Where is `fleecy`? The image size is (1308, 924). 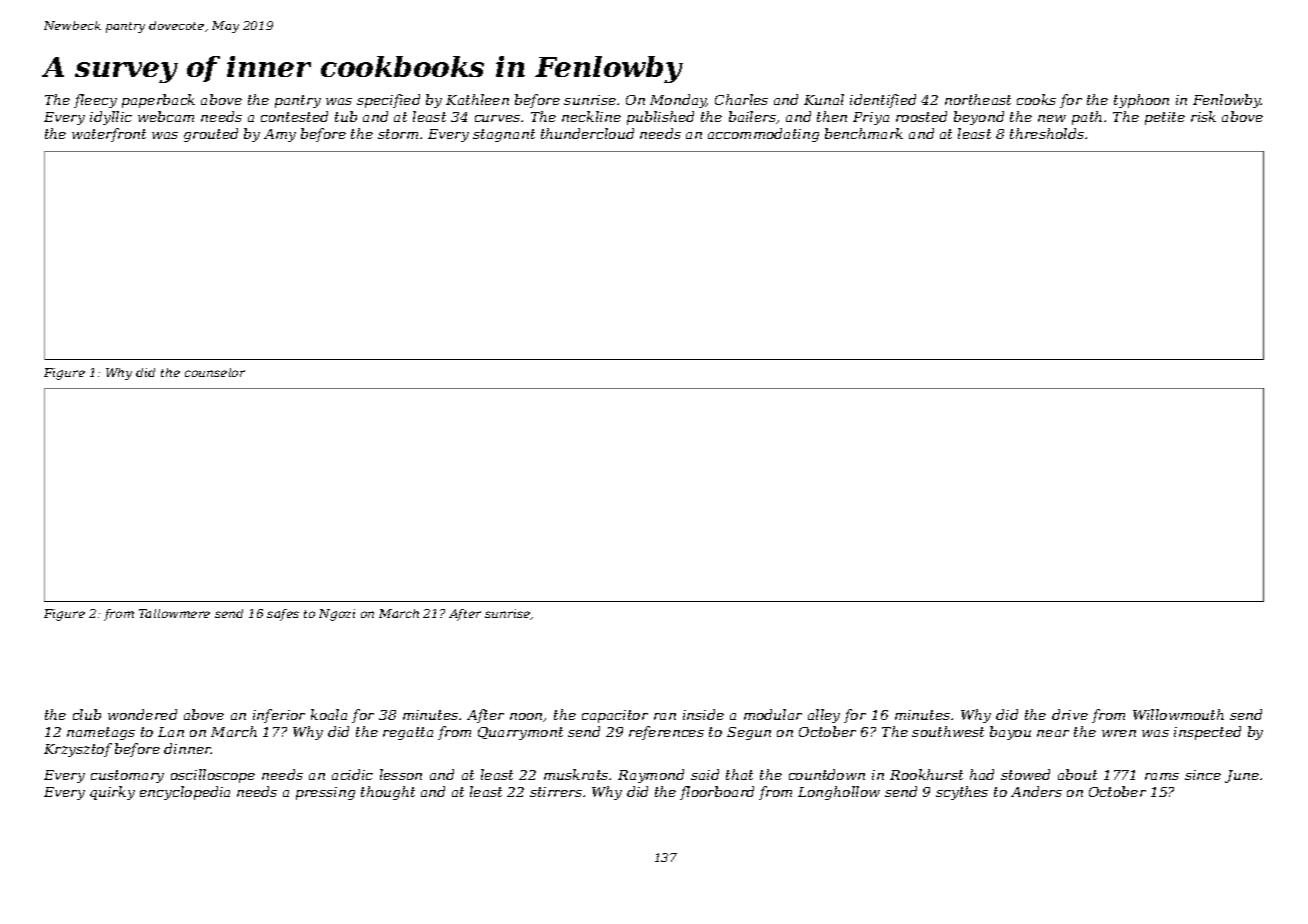
fleecy is located at coordinates (95, 101).
